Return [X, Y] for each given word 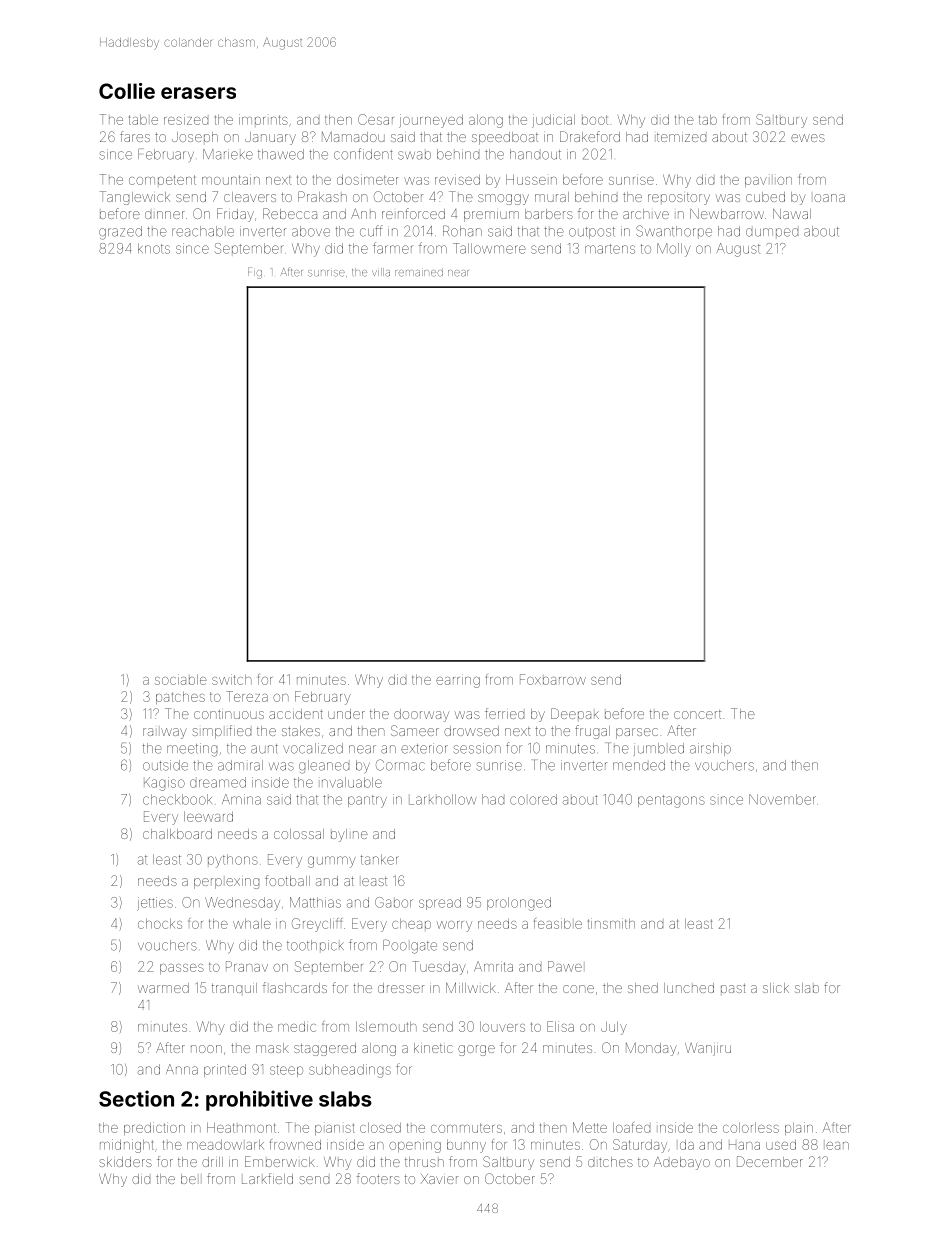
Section [136, 1098]
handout [535, 154]
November [782, 799]
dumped [772, 232]
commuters [466, 1128]
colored [533, 799]
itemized [681, 137]
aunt [264, 749]
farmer [393, 248]
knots [154, 248]
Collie [127, 91]
